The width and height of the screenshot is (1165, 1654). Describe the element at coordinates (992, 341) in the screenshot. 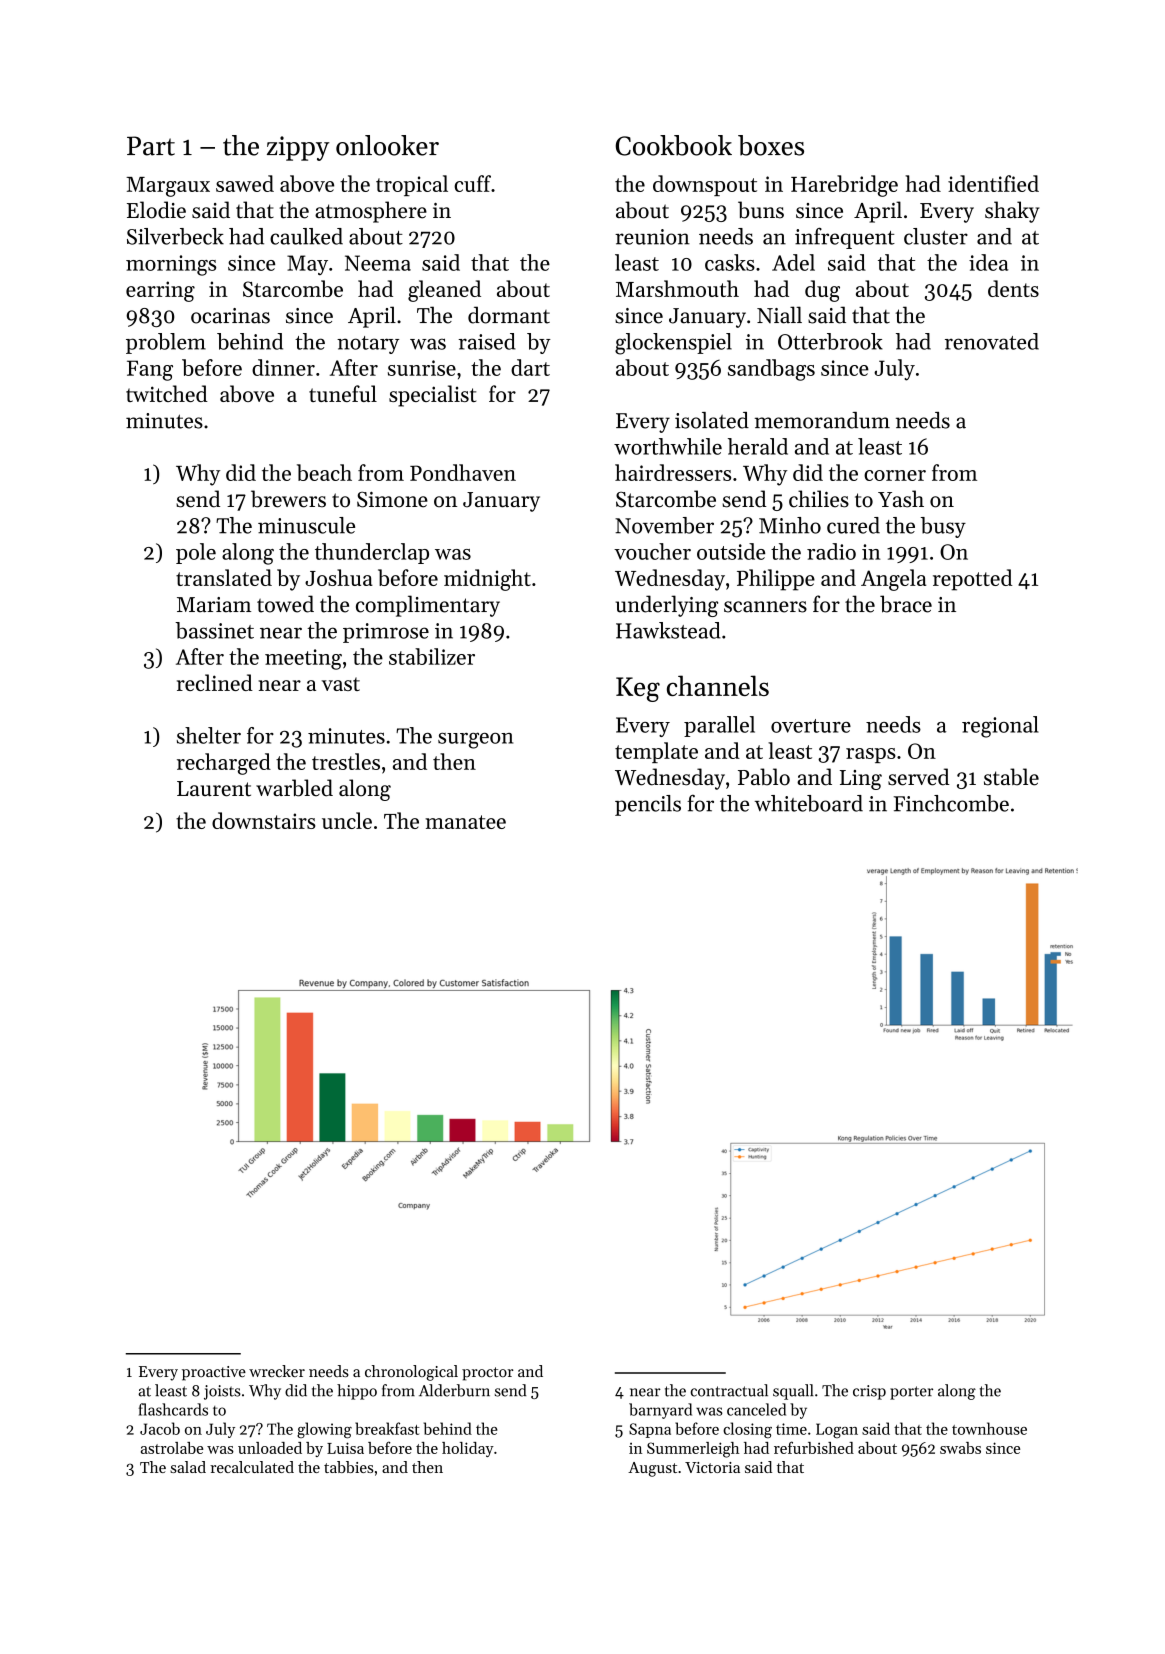

I see `renovated` at that location.
